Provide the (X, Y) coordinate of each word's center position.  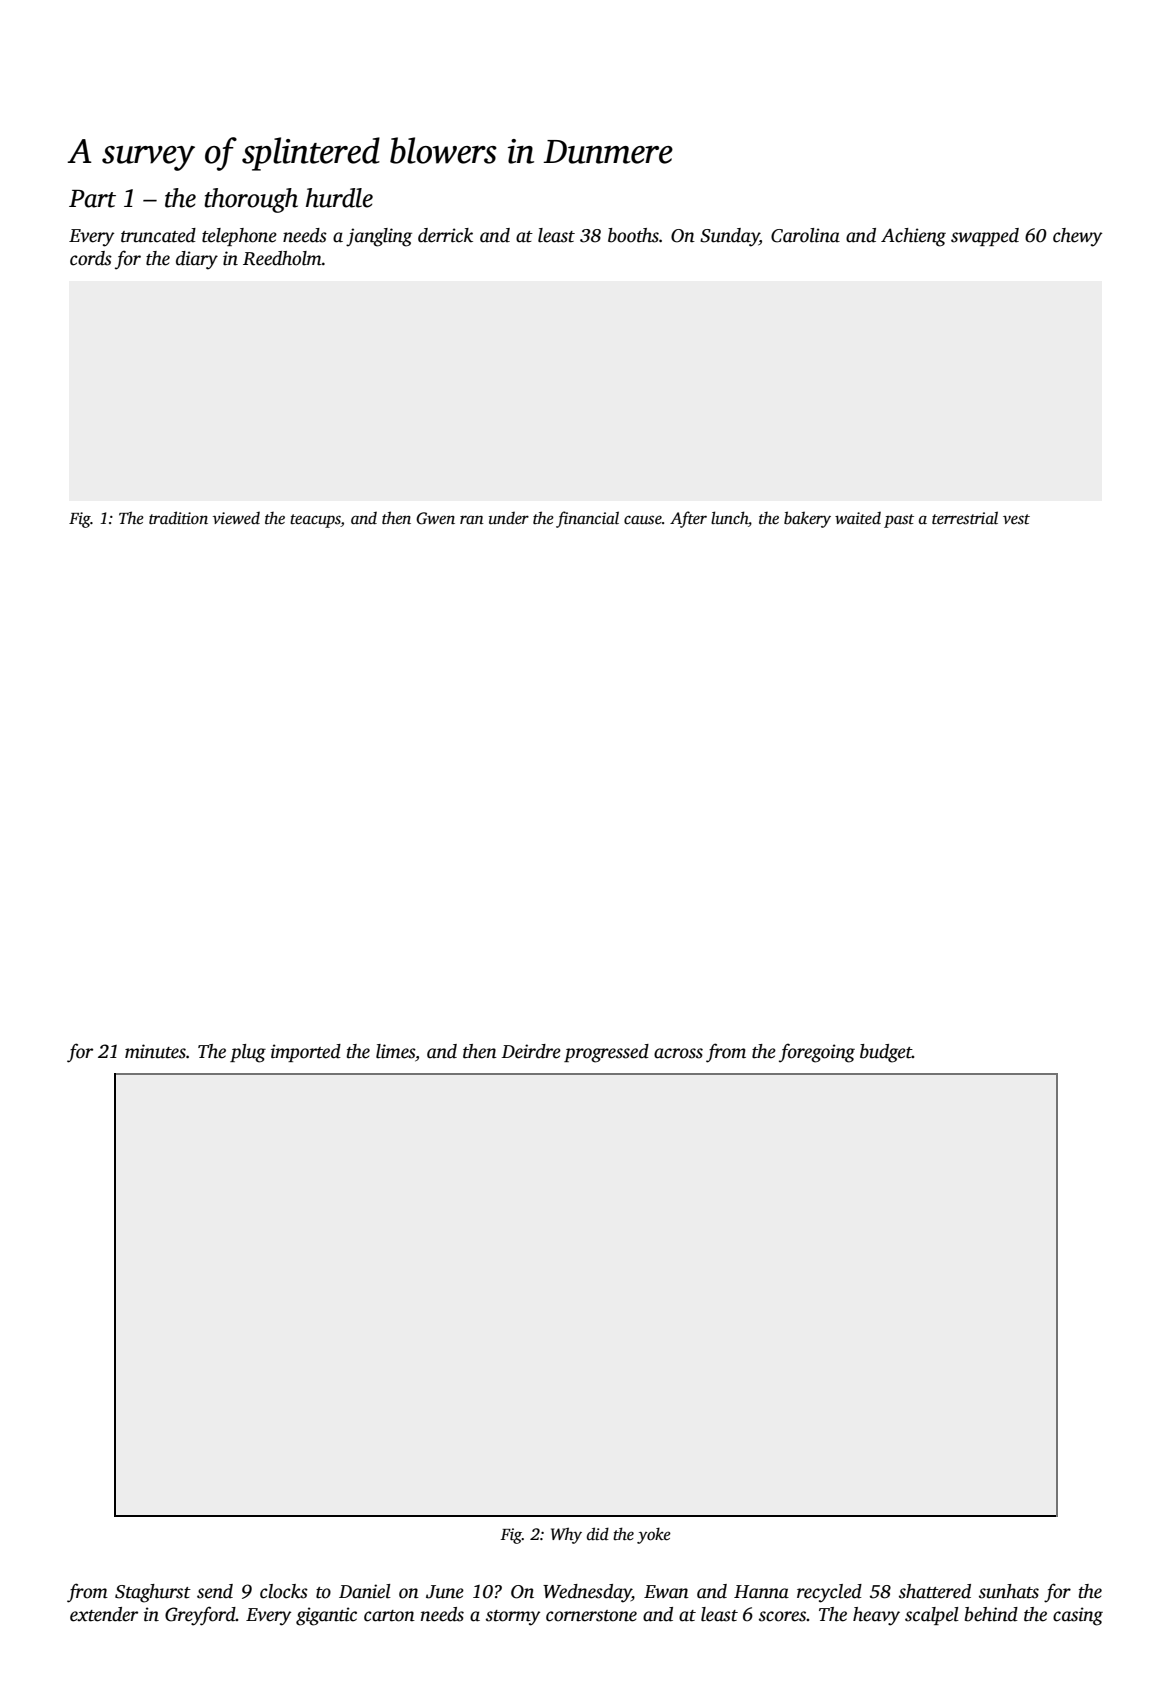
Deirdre (531, 1051)
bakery (807, 519)
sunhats (1009, 1591)
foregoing (817, 1053)
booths (633, 235)
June (445, 1592)
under (509, 518)
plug (248, 1053)
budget (886, 1053)
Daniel (365, 1591)
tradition (178, 518)
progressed (606, 1053)
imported (306, 1053)
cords (91, 258)
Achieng (913, 237)
